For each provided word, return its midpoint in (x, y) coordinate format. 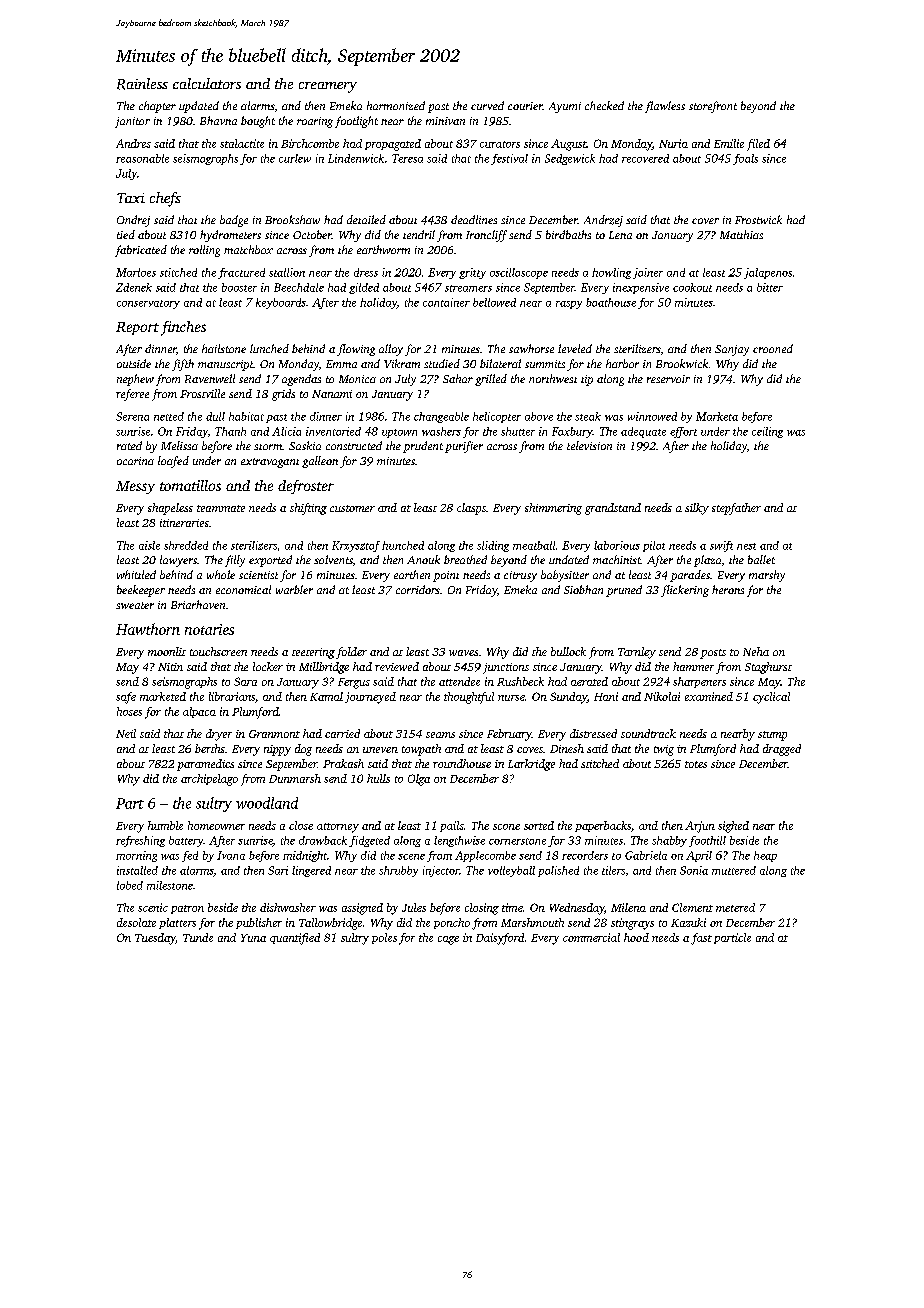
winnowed (652, 416)
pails (452, 826)
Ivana (231, 855)
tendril (419, 234)
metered (735, 907)
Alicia (286, 431)
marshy (767, 576)
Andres (133, 143)
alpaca (199, 712)
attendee (459, 681)
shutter (518, 431)
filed (758, 145)
